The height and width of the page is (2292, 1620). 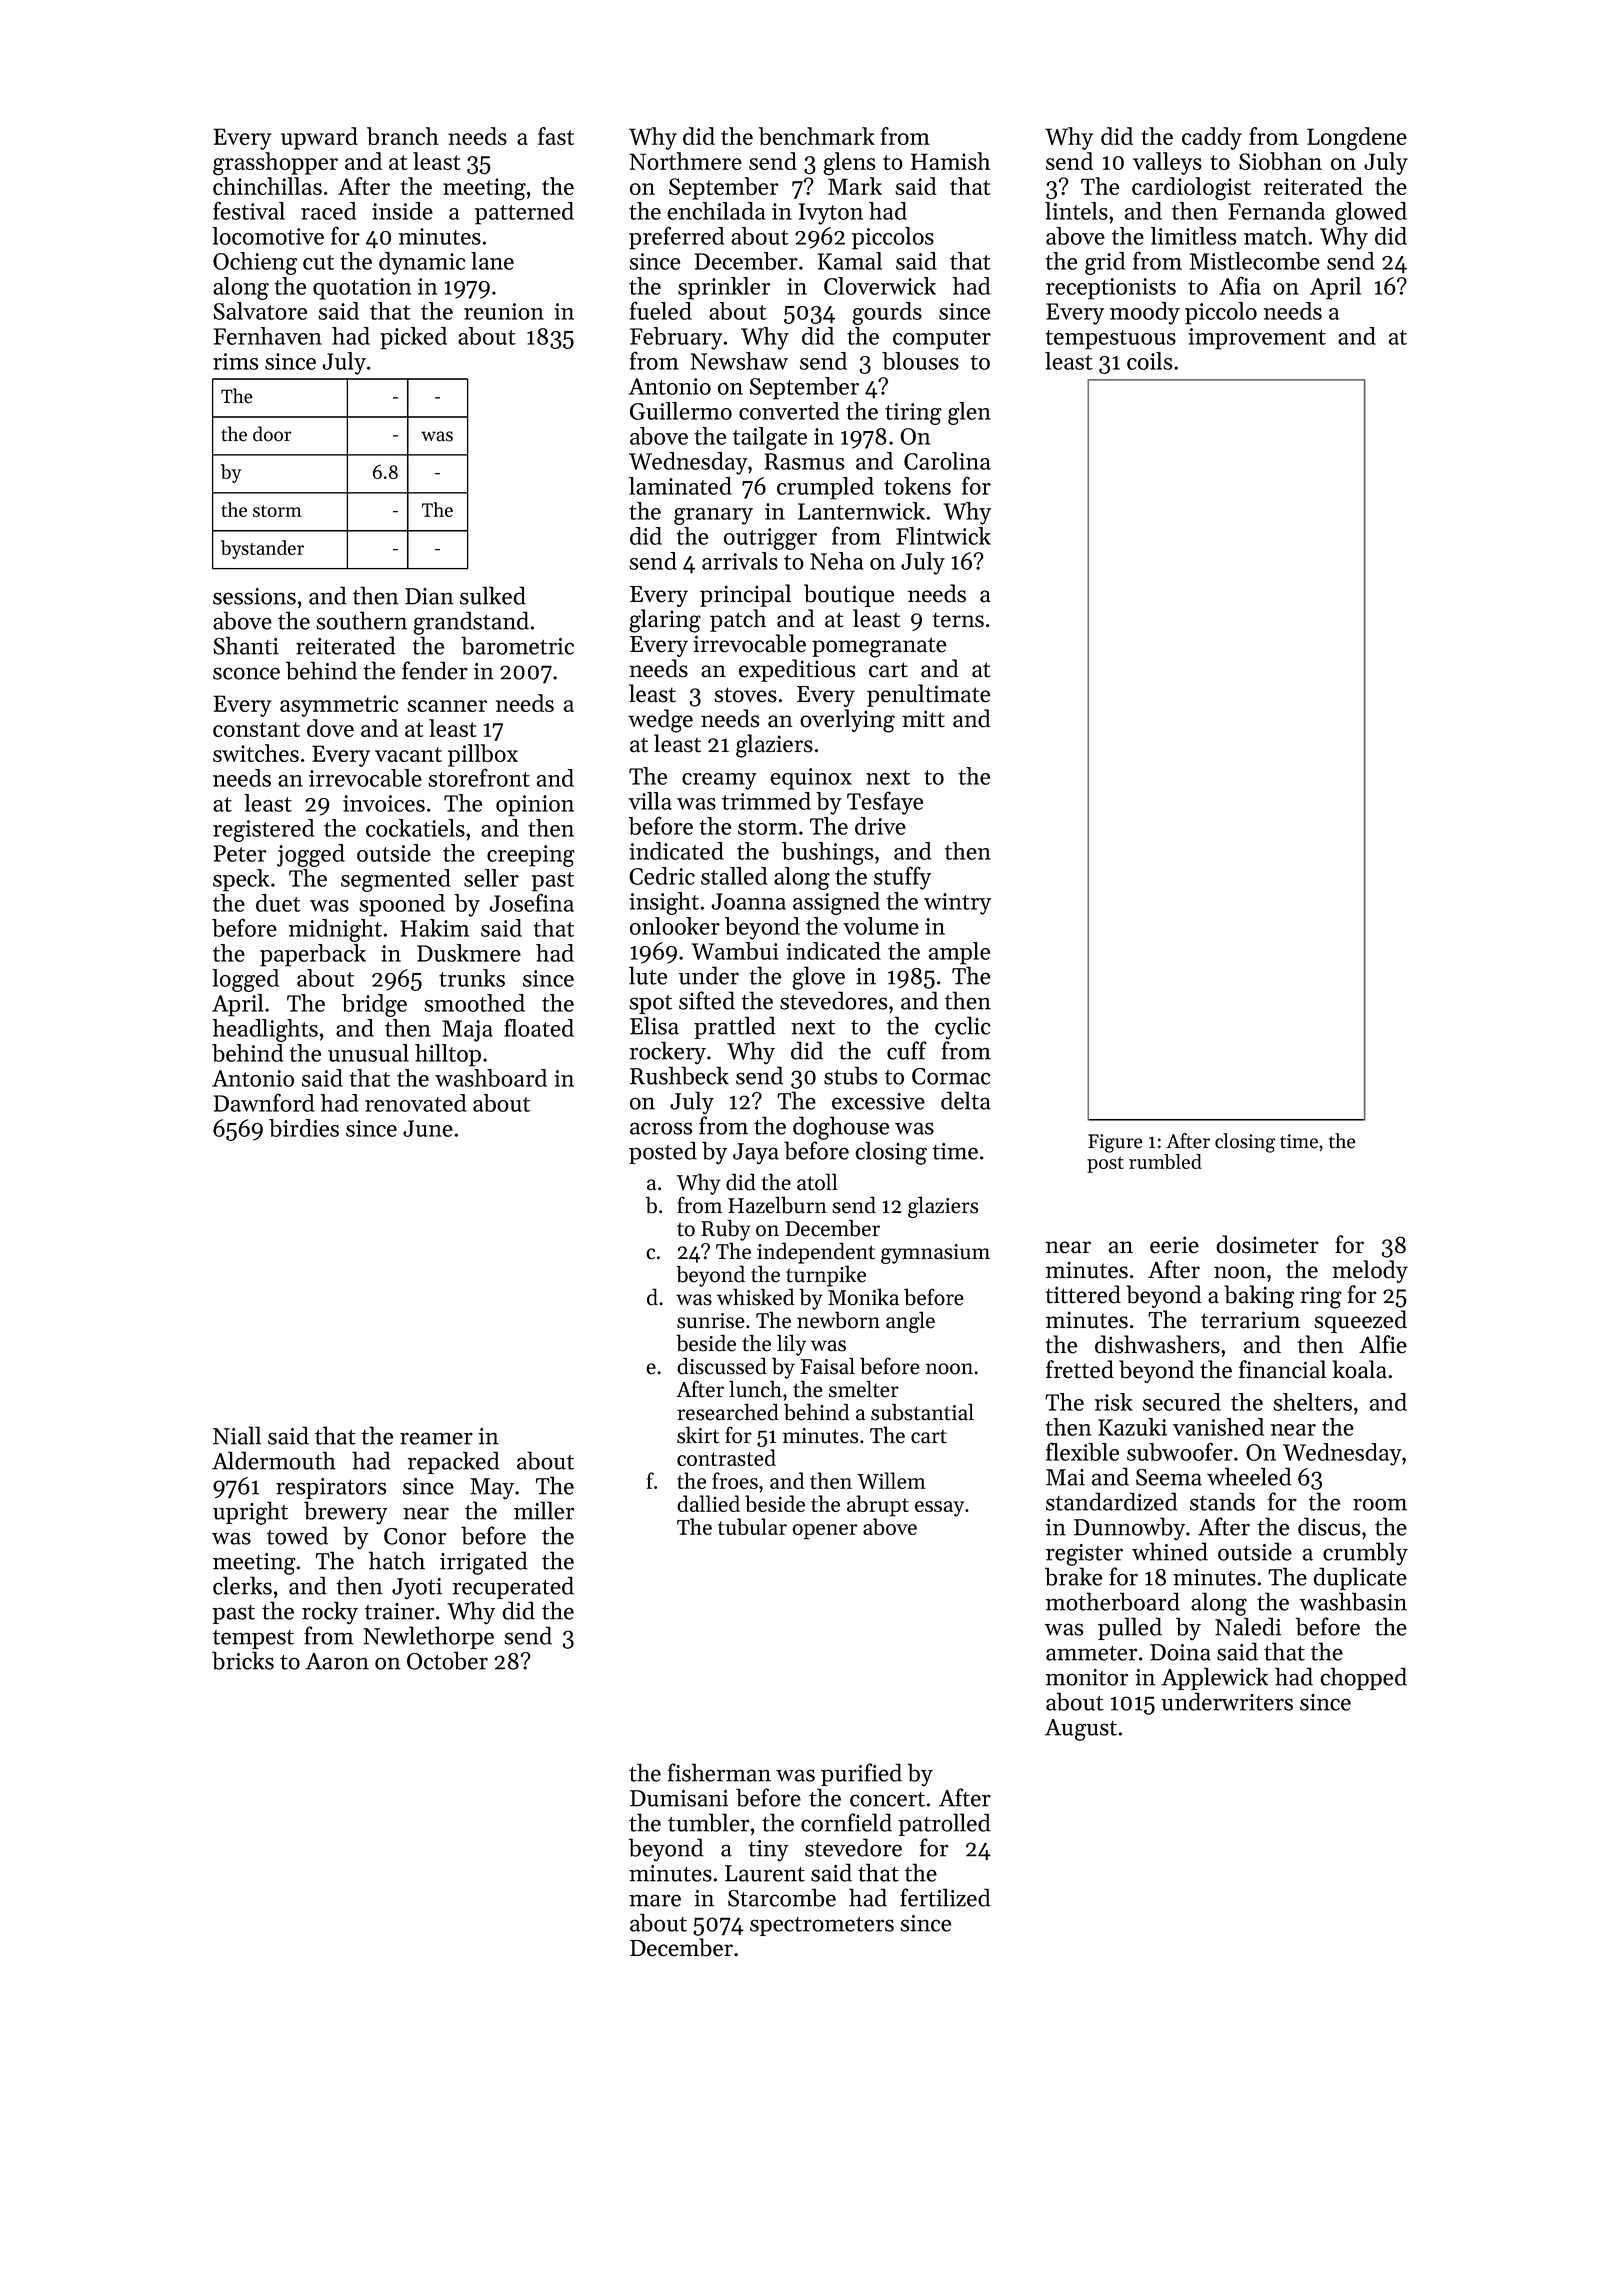 I want to click on rockery, so click(x=668, y=1052).
